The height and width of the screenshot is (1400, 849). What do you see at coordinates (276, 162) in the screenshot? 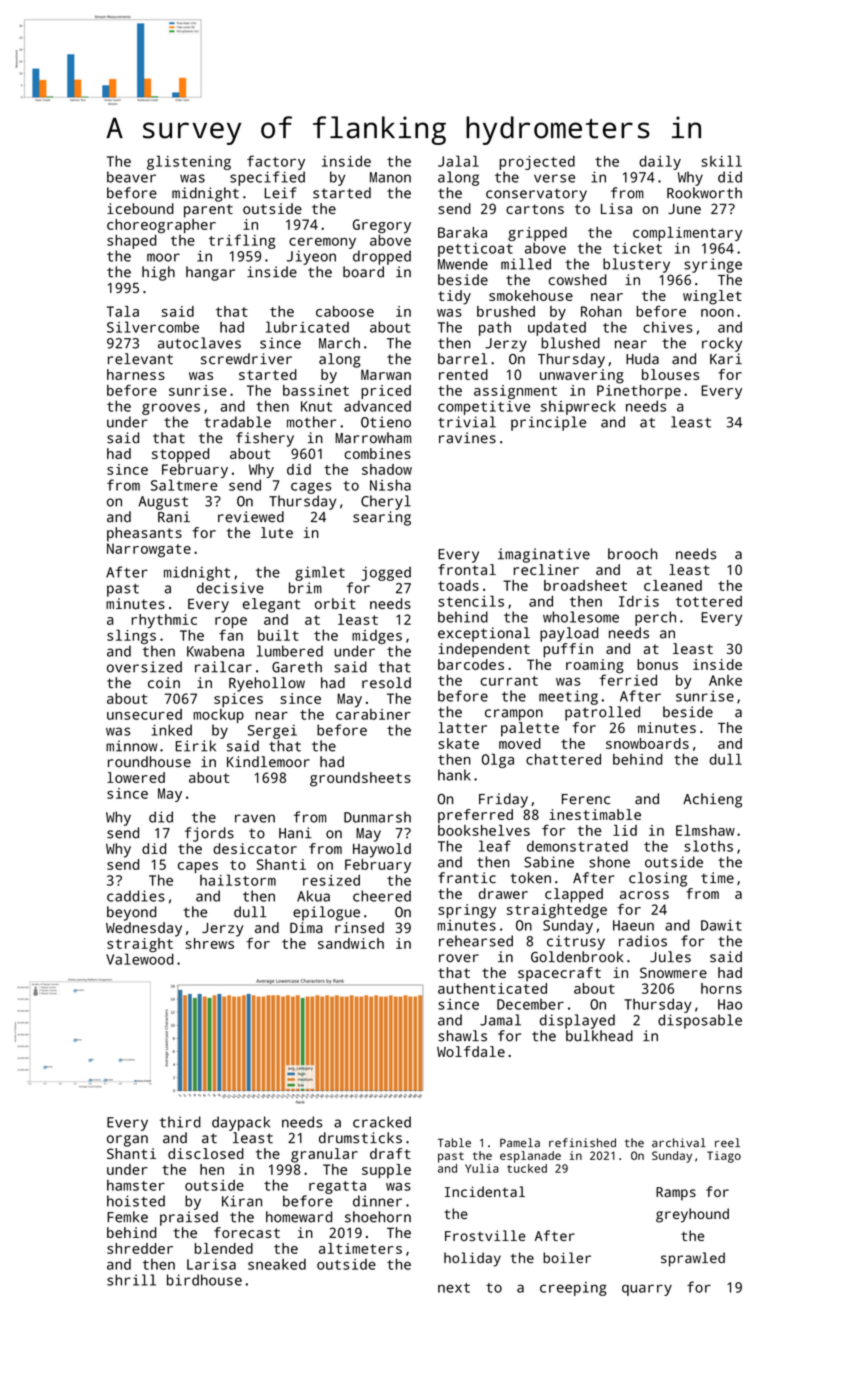
I see `factory` at bounding box center [276, 162].
